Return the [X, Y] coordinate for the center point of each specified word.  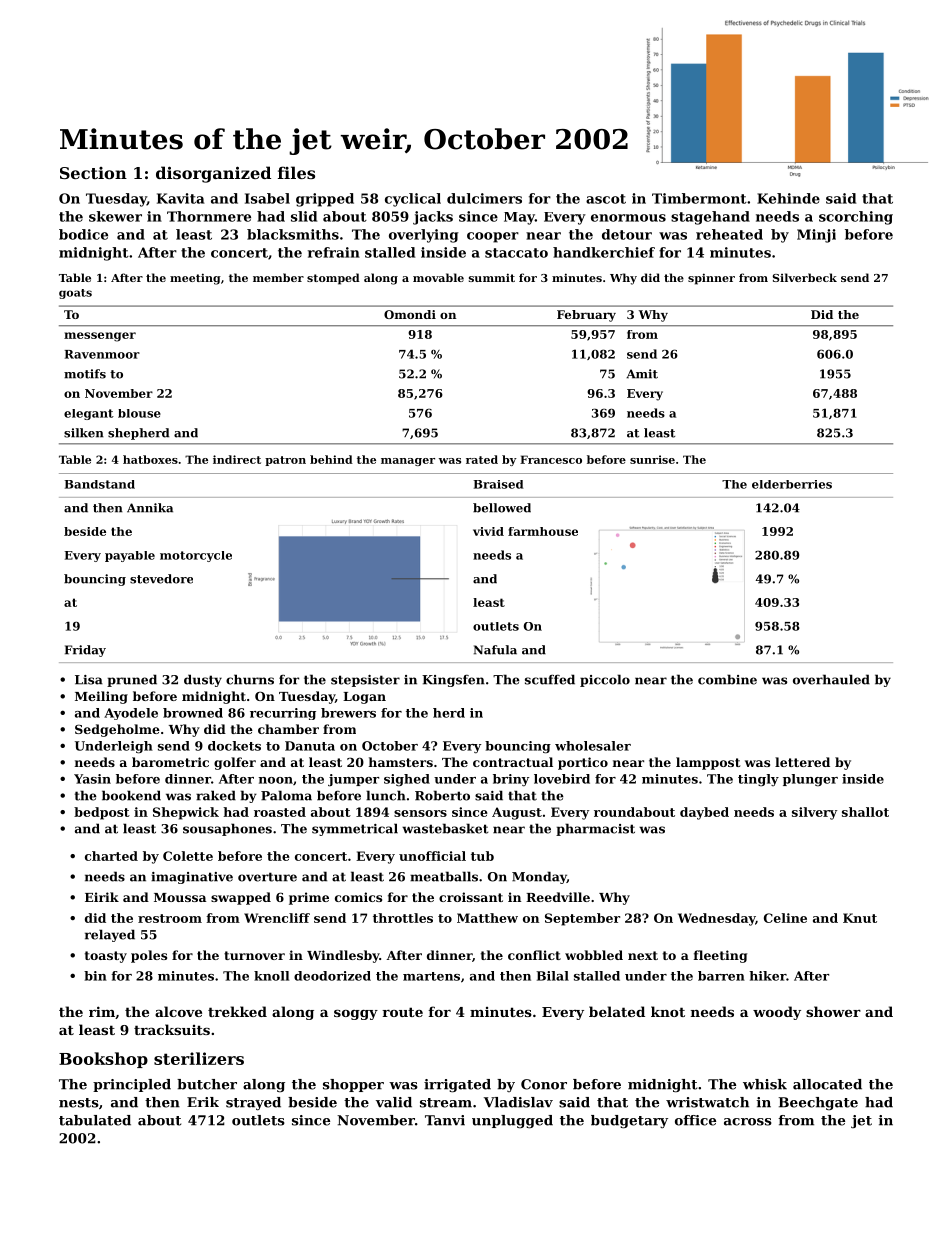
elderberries [792, 484]
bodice [83, 234]
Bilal [552, 976]
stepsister [365, 681]
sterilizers [199, 1058]
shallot [865, 812]
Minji [816, 236]
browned [193, 713]
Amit [642, 374]
